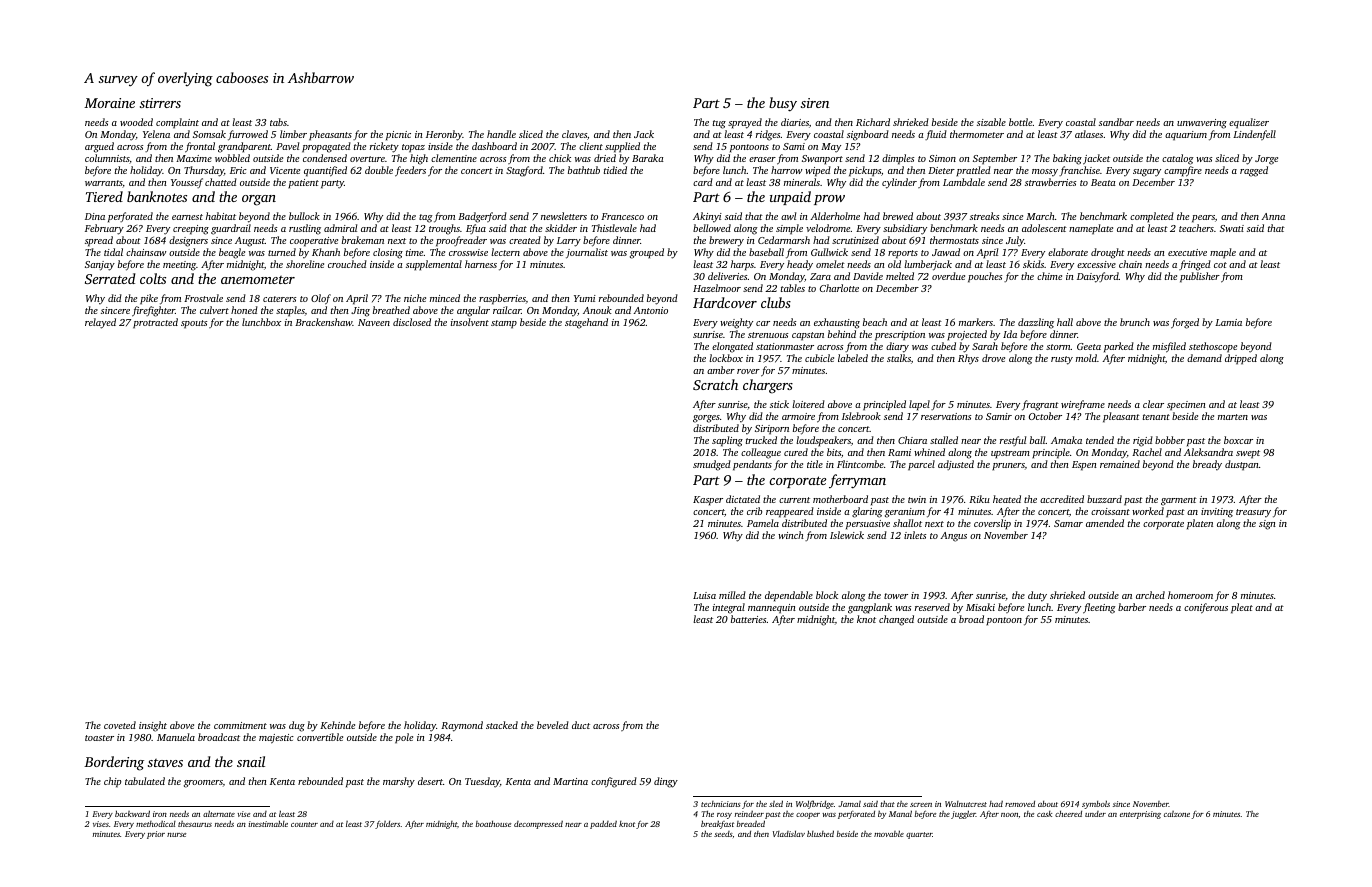 This screenshot has height=887, width=1372. I want to click on configured, so click(614, 782).
